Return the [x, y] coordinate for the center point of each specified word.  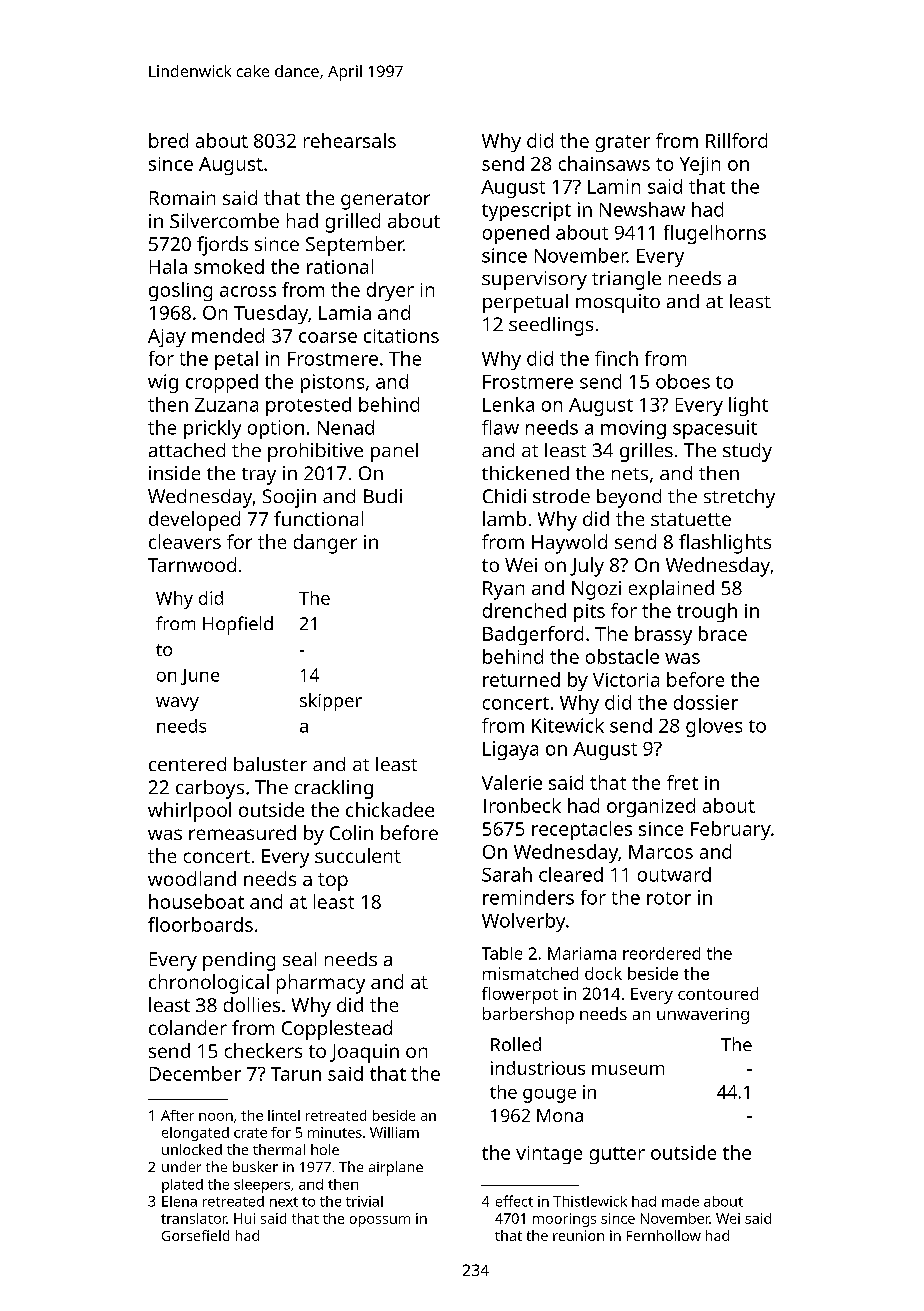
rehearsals [350, 140]
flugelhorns [715, 234]
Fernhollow [664, 1235]
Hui [244, 1218]
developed [194, 521]
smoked [229, 266]
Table [502, 953]
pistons [332, 383]
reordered [661, 953]
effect [514, 1201]
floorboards [200, 924]
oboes [683, 381]
